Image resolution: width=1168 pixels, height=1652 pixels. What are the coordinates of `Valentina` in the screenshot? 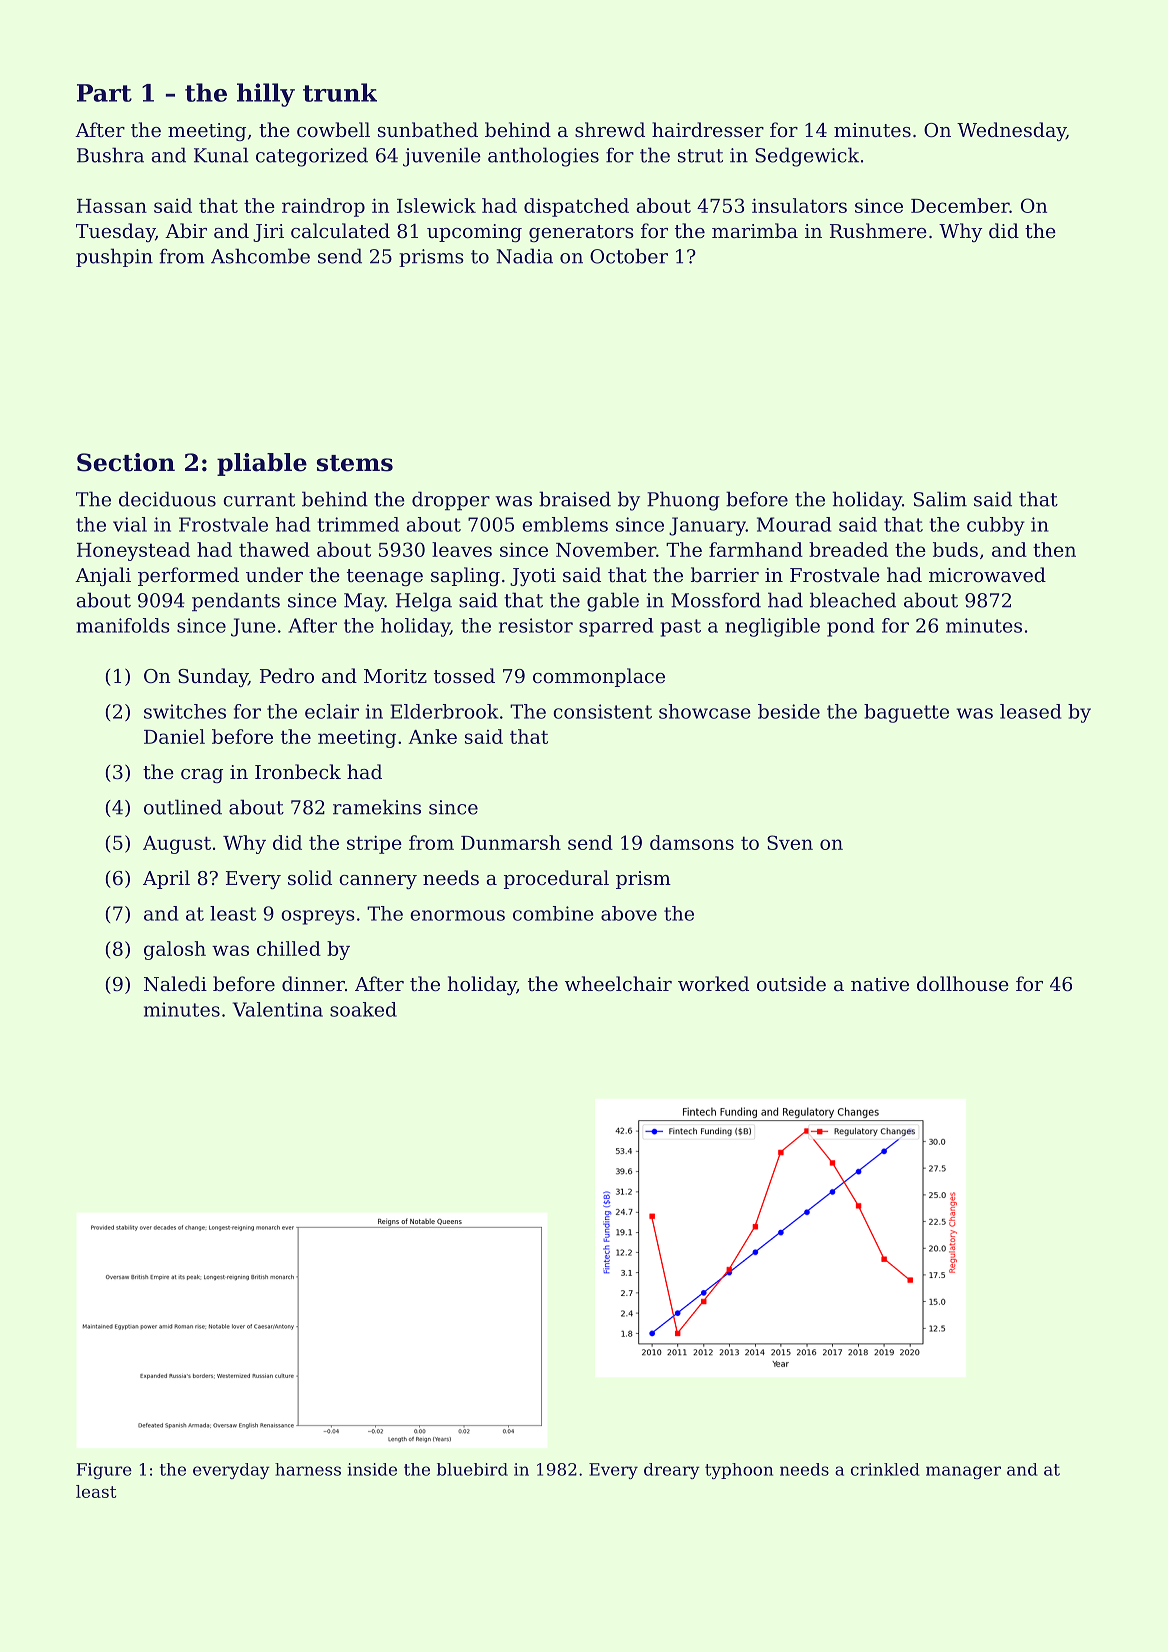 It's located at (278, 1009).
